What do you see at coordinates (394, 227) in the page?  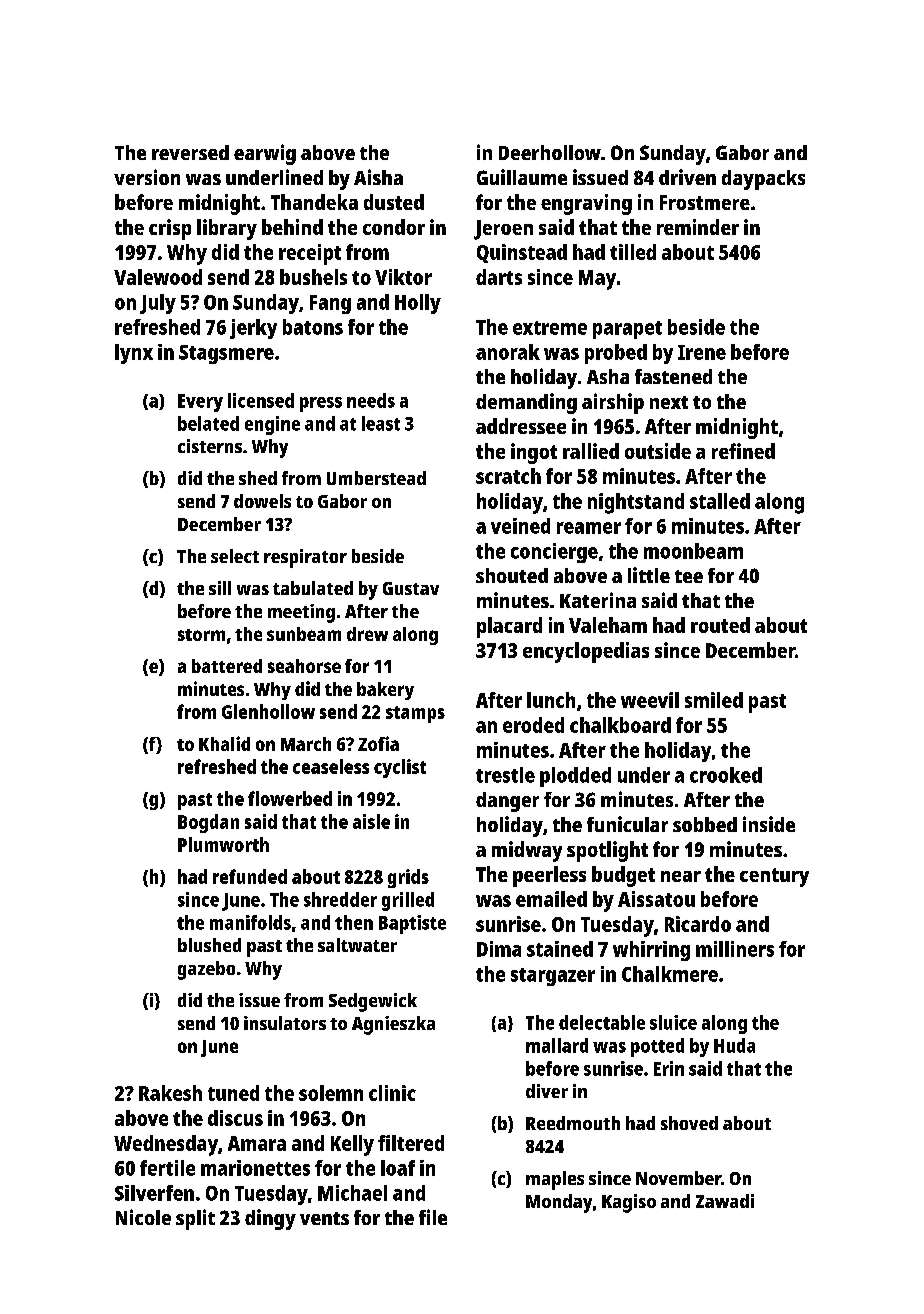 I see `condor` at bounding box center [394, 227].
